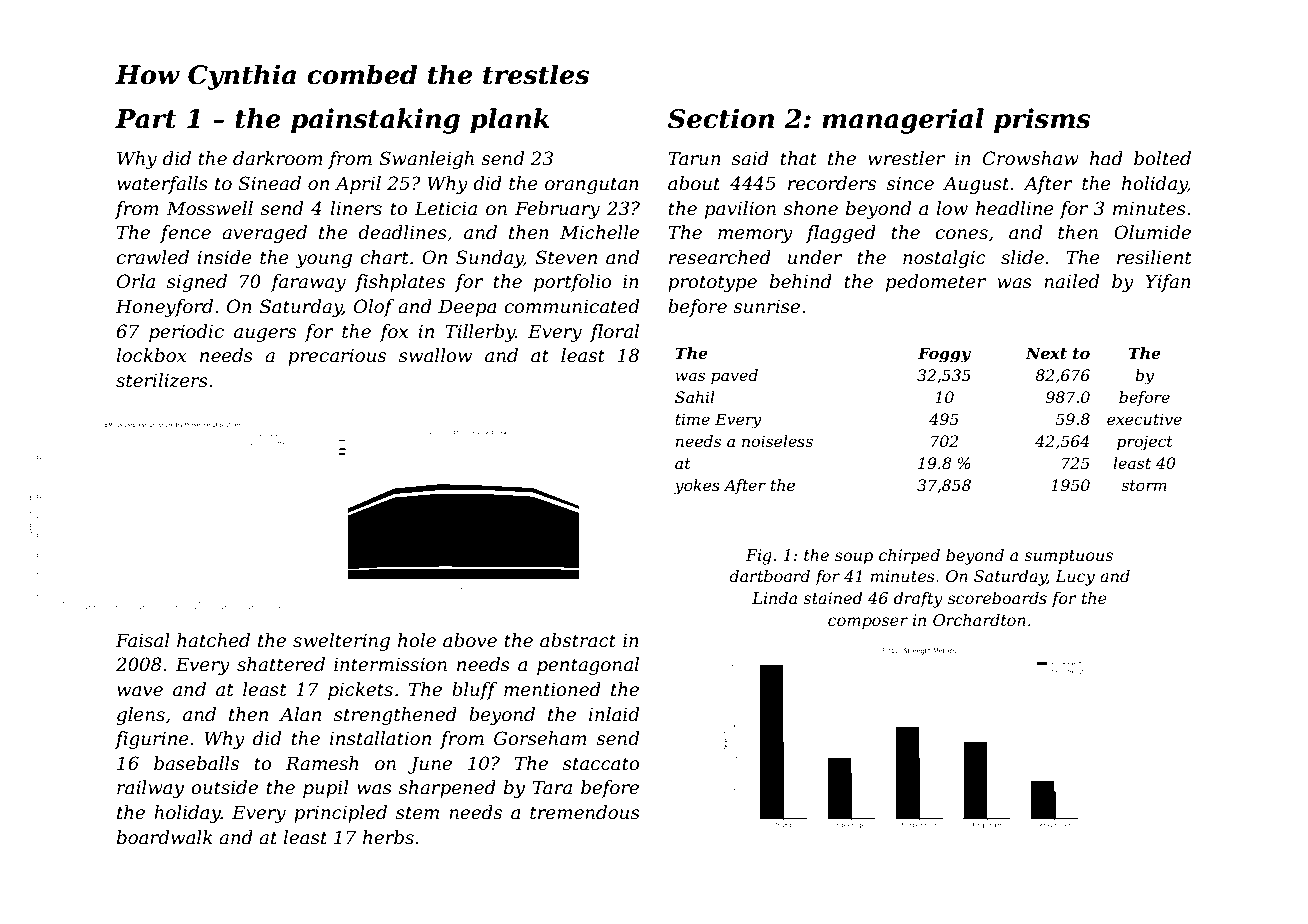  What do you see at coordinates (566, 257) in the document?
I see `Steven` at bounding box center [566, 257].
